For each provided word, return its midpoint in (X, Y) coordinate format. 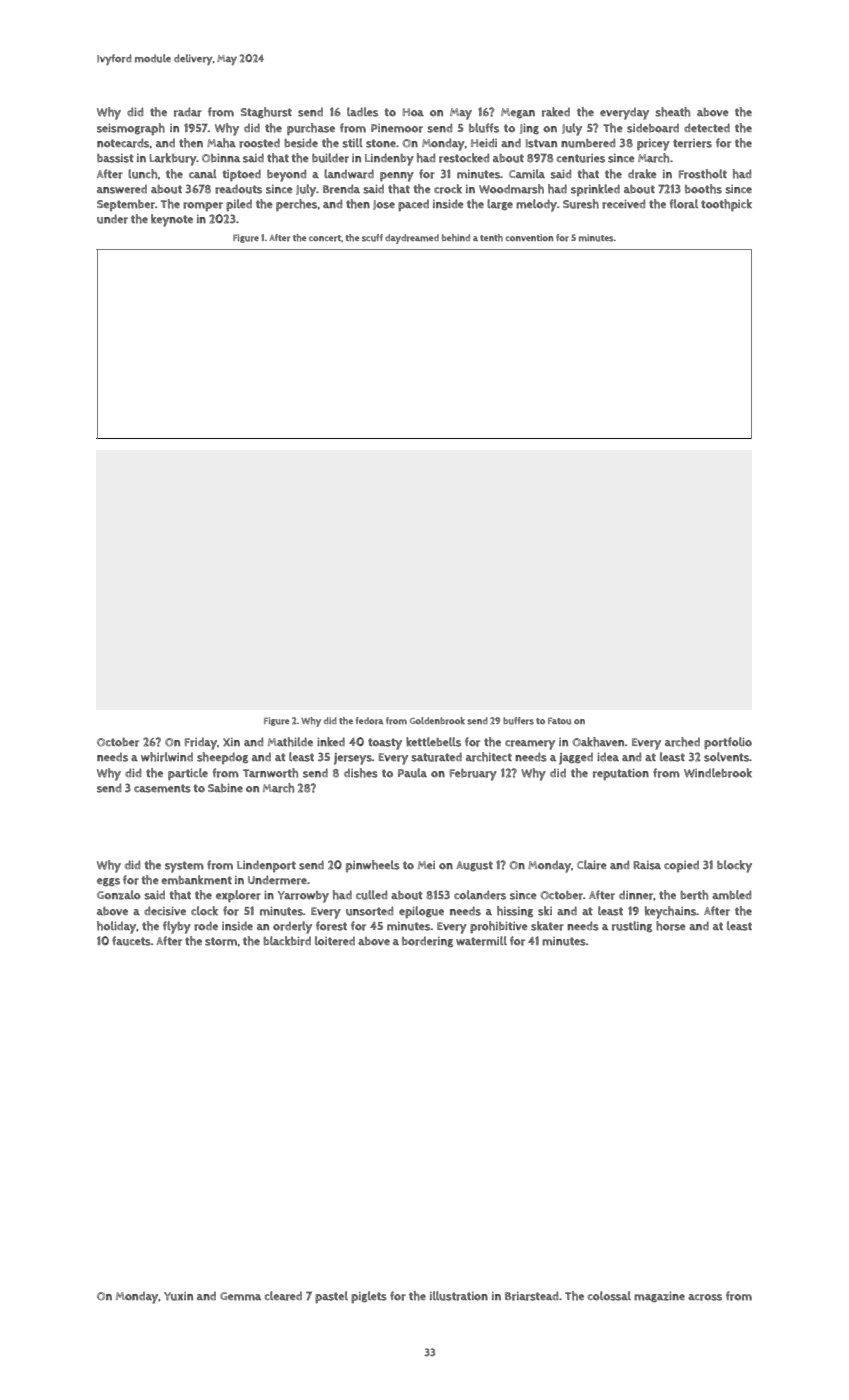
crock (448, 189)
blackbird (287, 941)
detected (707, 127)
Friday (201, 744)
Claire (592, 865)
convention (529, 237)
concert (325, 238)
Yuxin (178, 1296)
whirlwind (167, 757)
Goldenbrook (437, 721)
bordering (427, 942)
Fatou (559, 721)
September (126, 205)
